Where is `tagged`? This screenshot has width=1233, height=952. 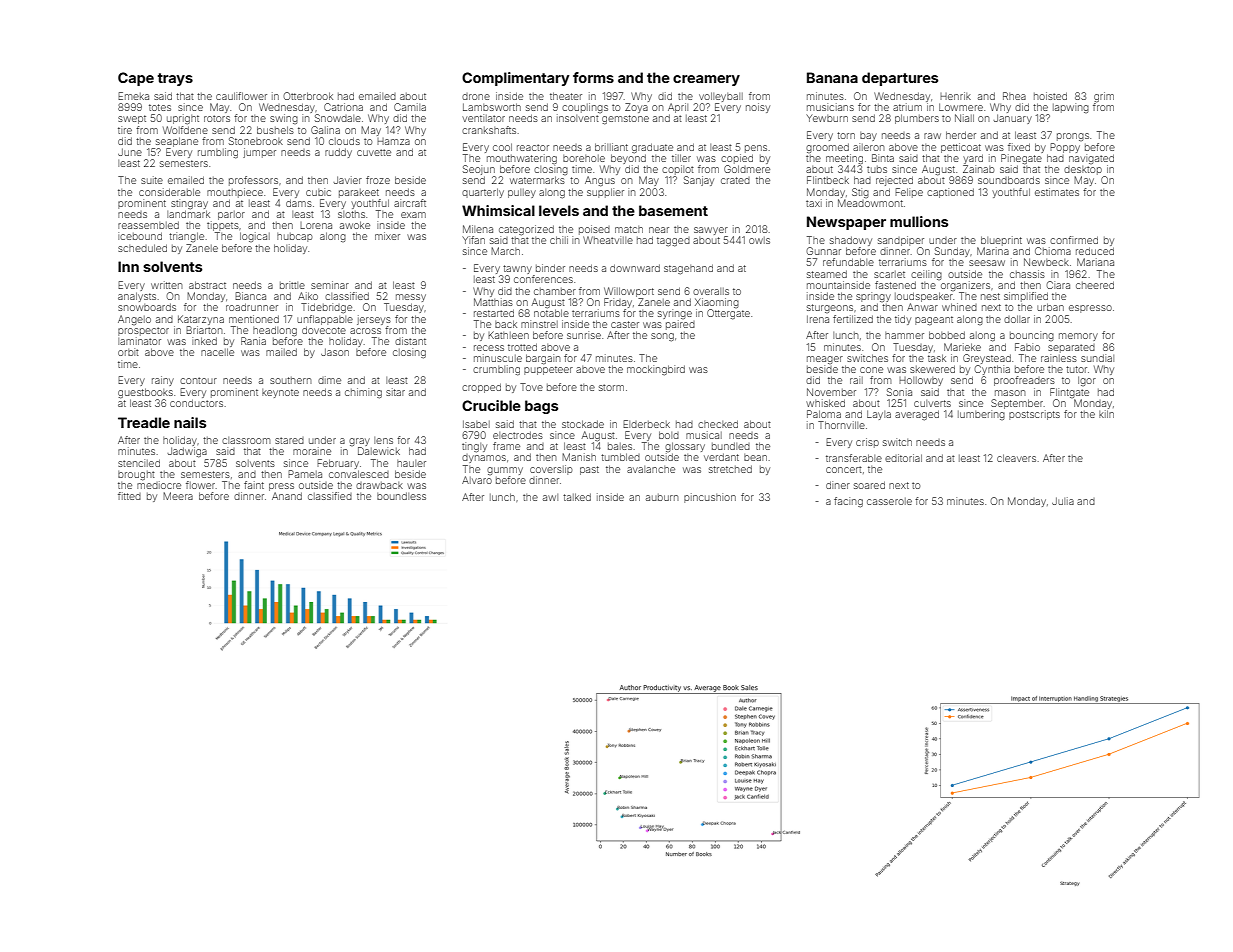
tagged is located at coordinates (673, 242).
